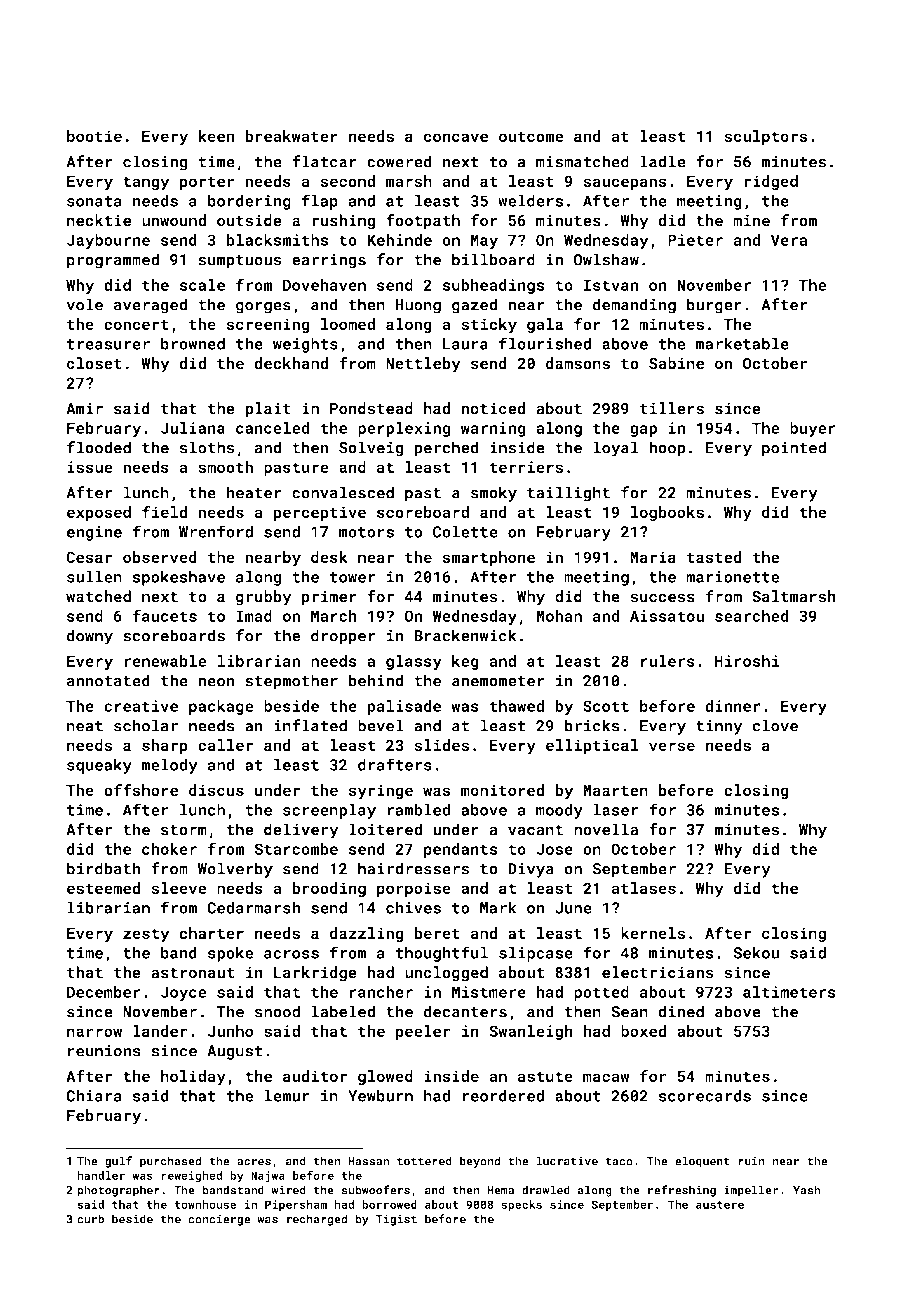  Describe the element at coordinates (146, 935) in the screenshot. I see `zesty` at that location.
